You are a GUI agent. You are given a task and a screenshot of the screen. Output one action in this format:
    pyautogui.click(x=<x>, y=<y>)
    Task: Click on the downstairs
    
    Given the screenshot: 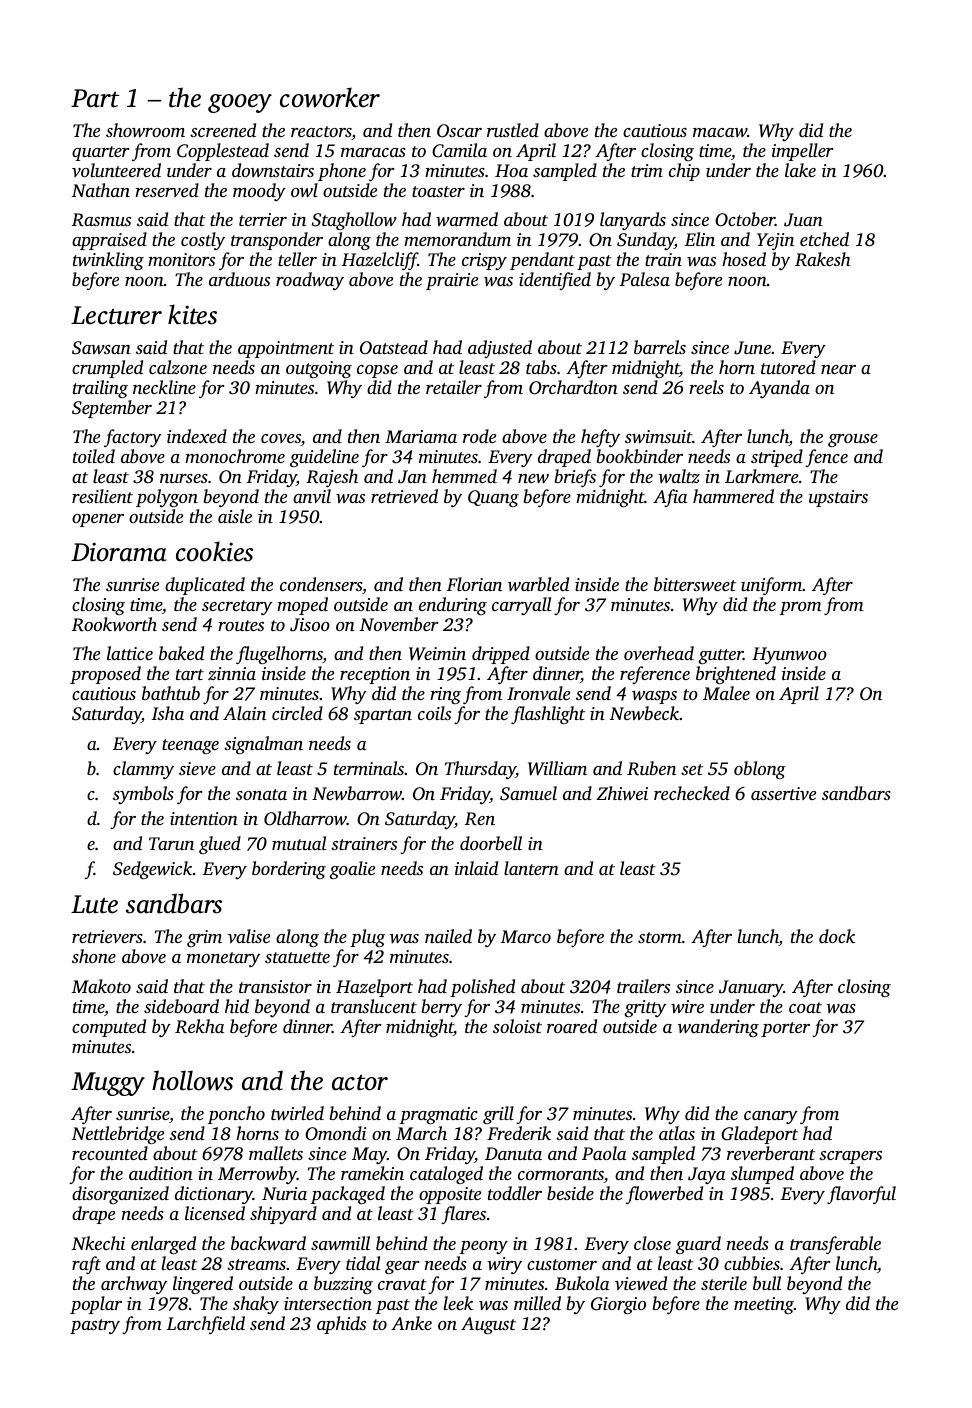 What is the action you would take?
    pyautogui.click(x=273, y=170)
